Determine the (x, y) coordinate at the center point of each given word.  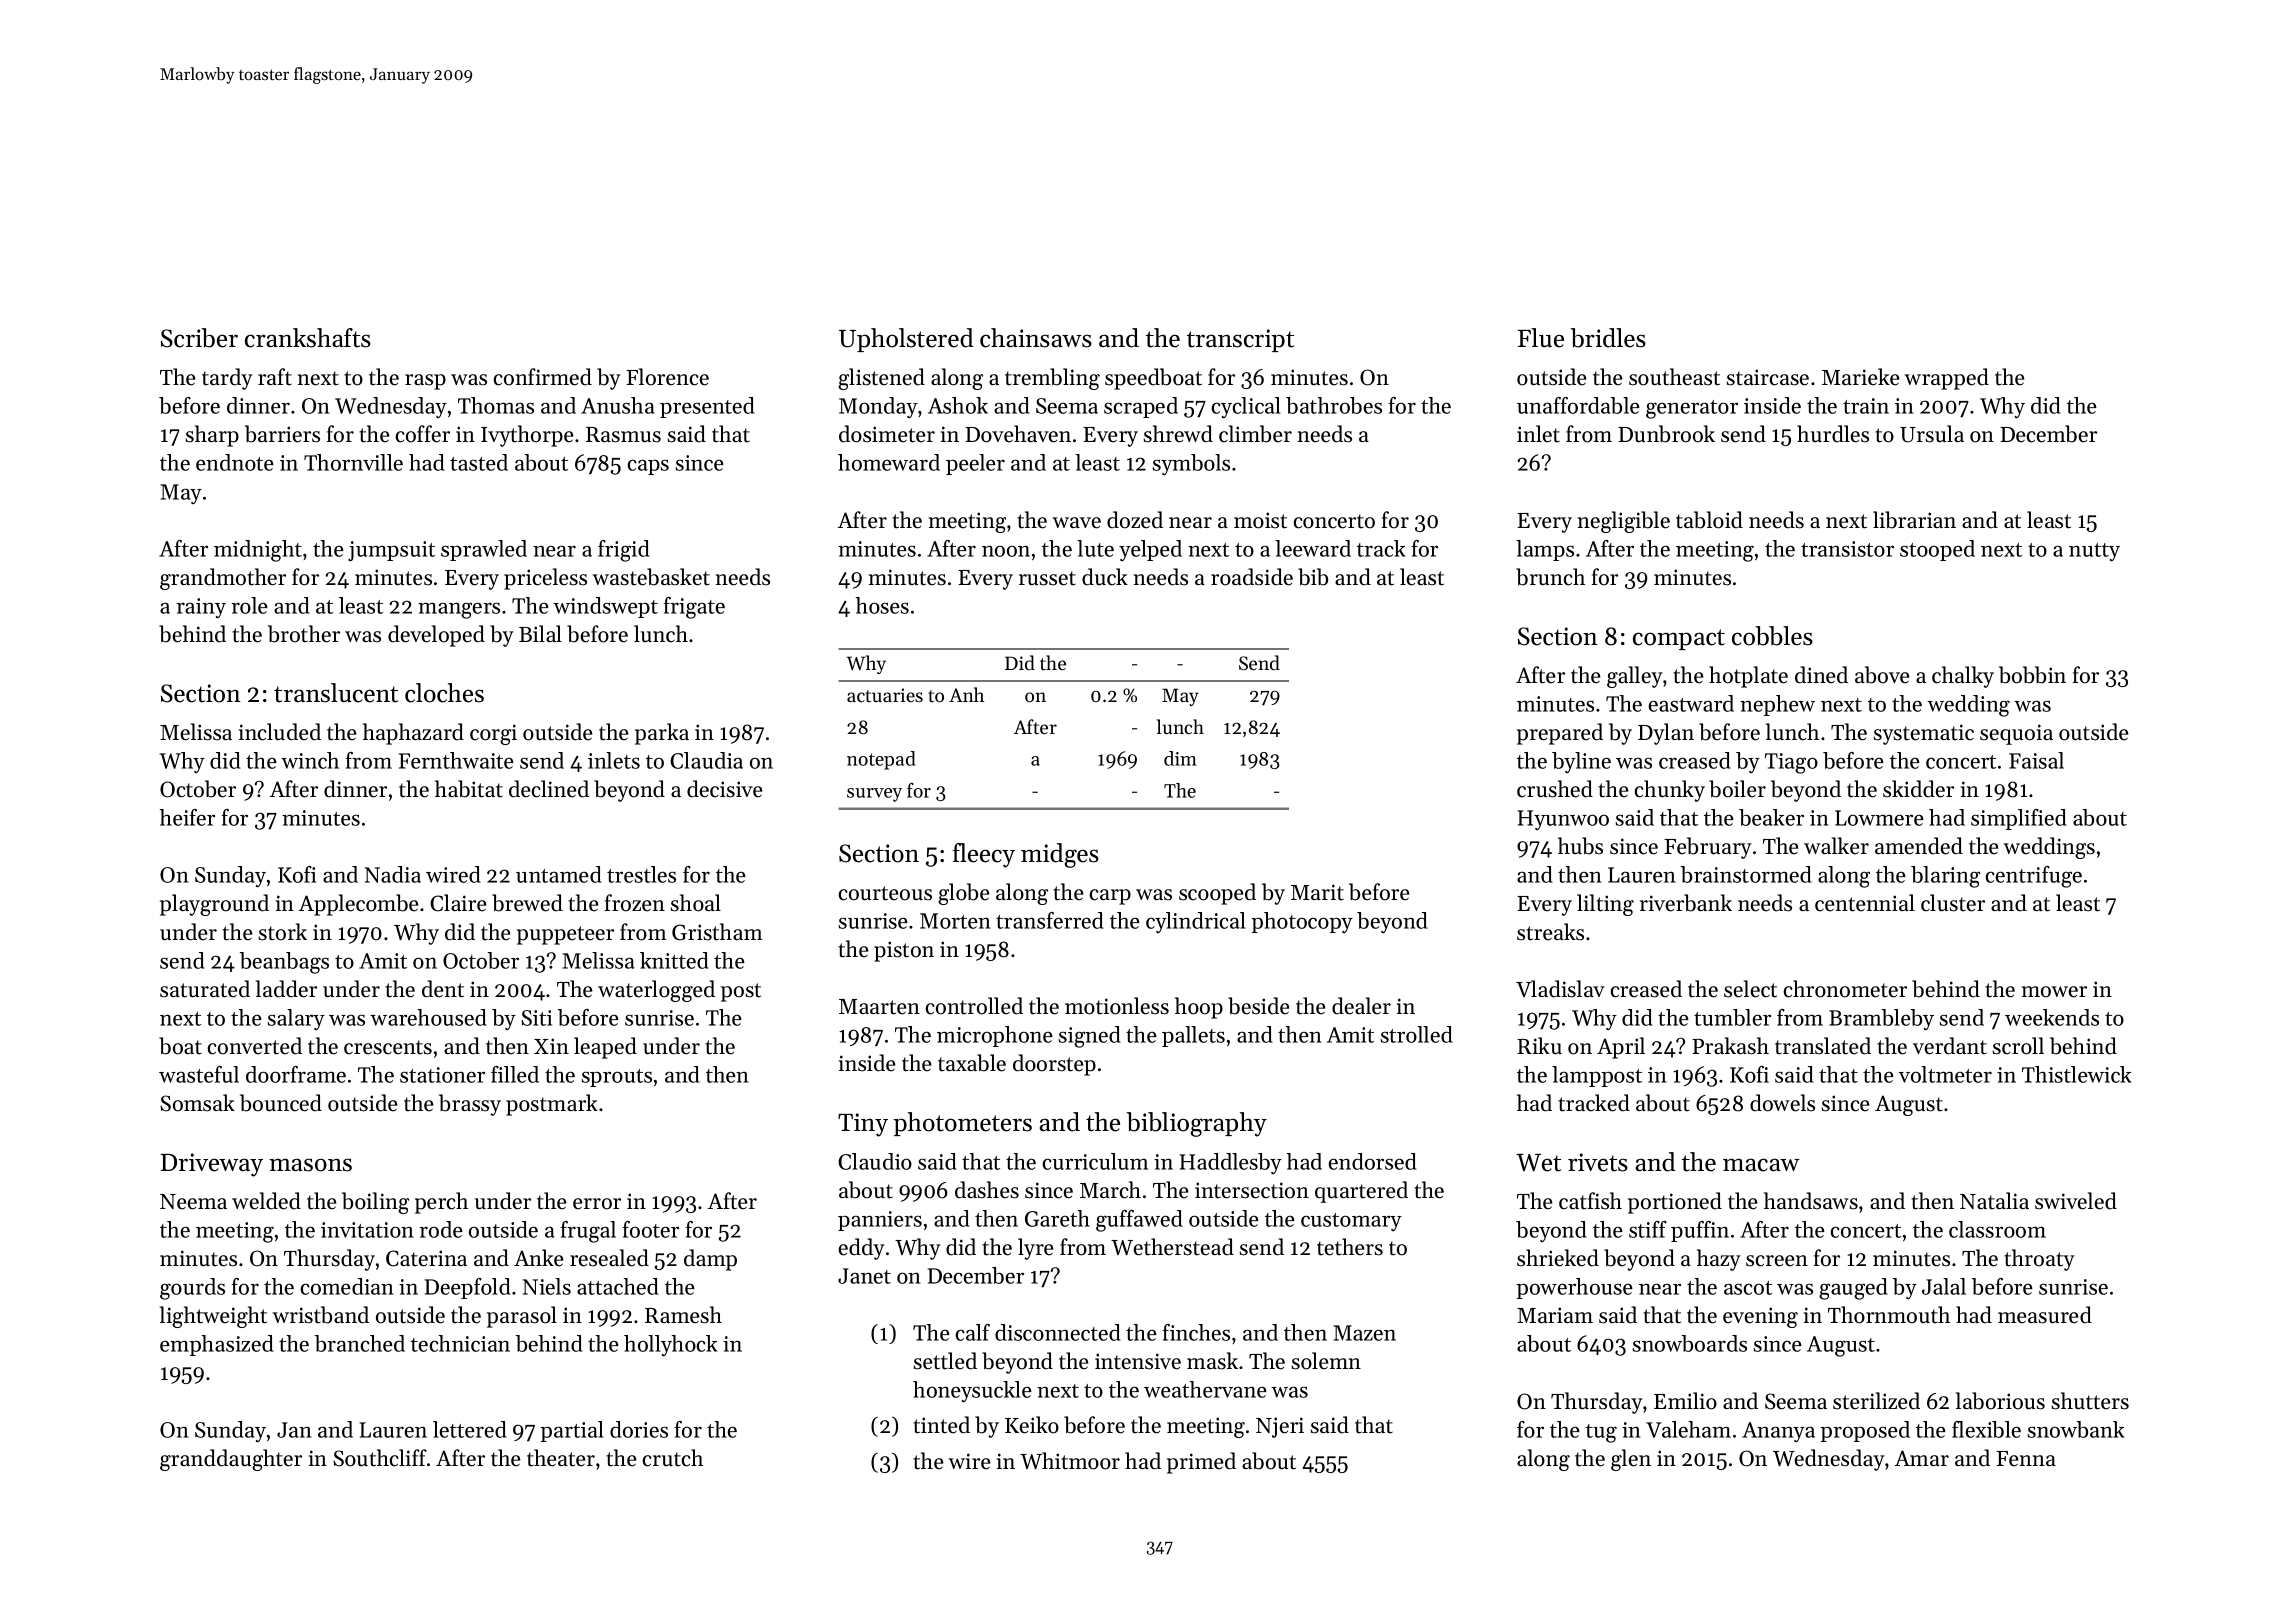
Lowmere (1879, 818)
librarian (1914, 520)
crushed (1555, 789)
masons (310, 1165)
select (1750, 989)
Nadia (393, 874)
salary (296, 1019)
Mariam (1555, 1315)
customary (1351, 1222)
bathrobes (1334, 405)
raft (275, 377)
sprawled (484, 550)
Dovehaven (1018, 434)
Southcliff (380, 1458)
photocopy (1302, 922)
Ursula (1932, 434)
